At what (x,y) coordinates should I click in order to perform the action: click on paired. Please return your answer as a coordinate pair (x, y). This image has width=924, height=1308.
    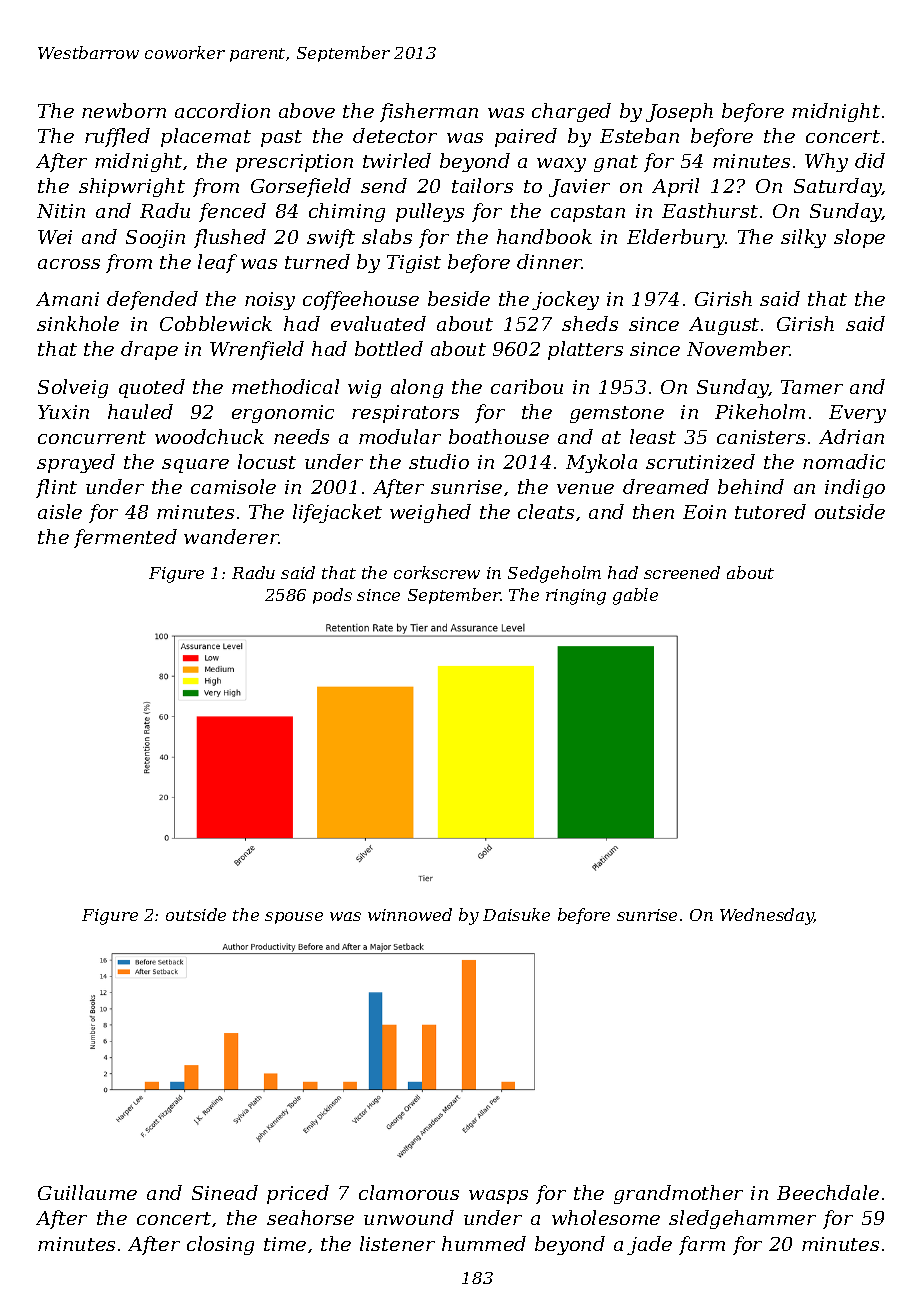
    Looking at the image, I should click on (526, 137).
